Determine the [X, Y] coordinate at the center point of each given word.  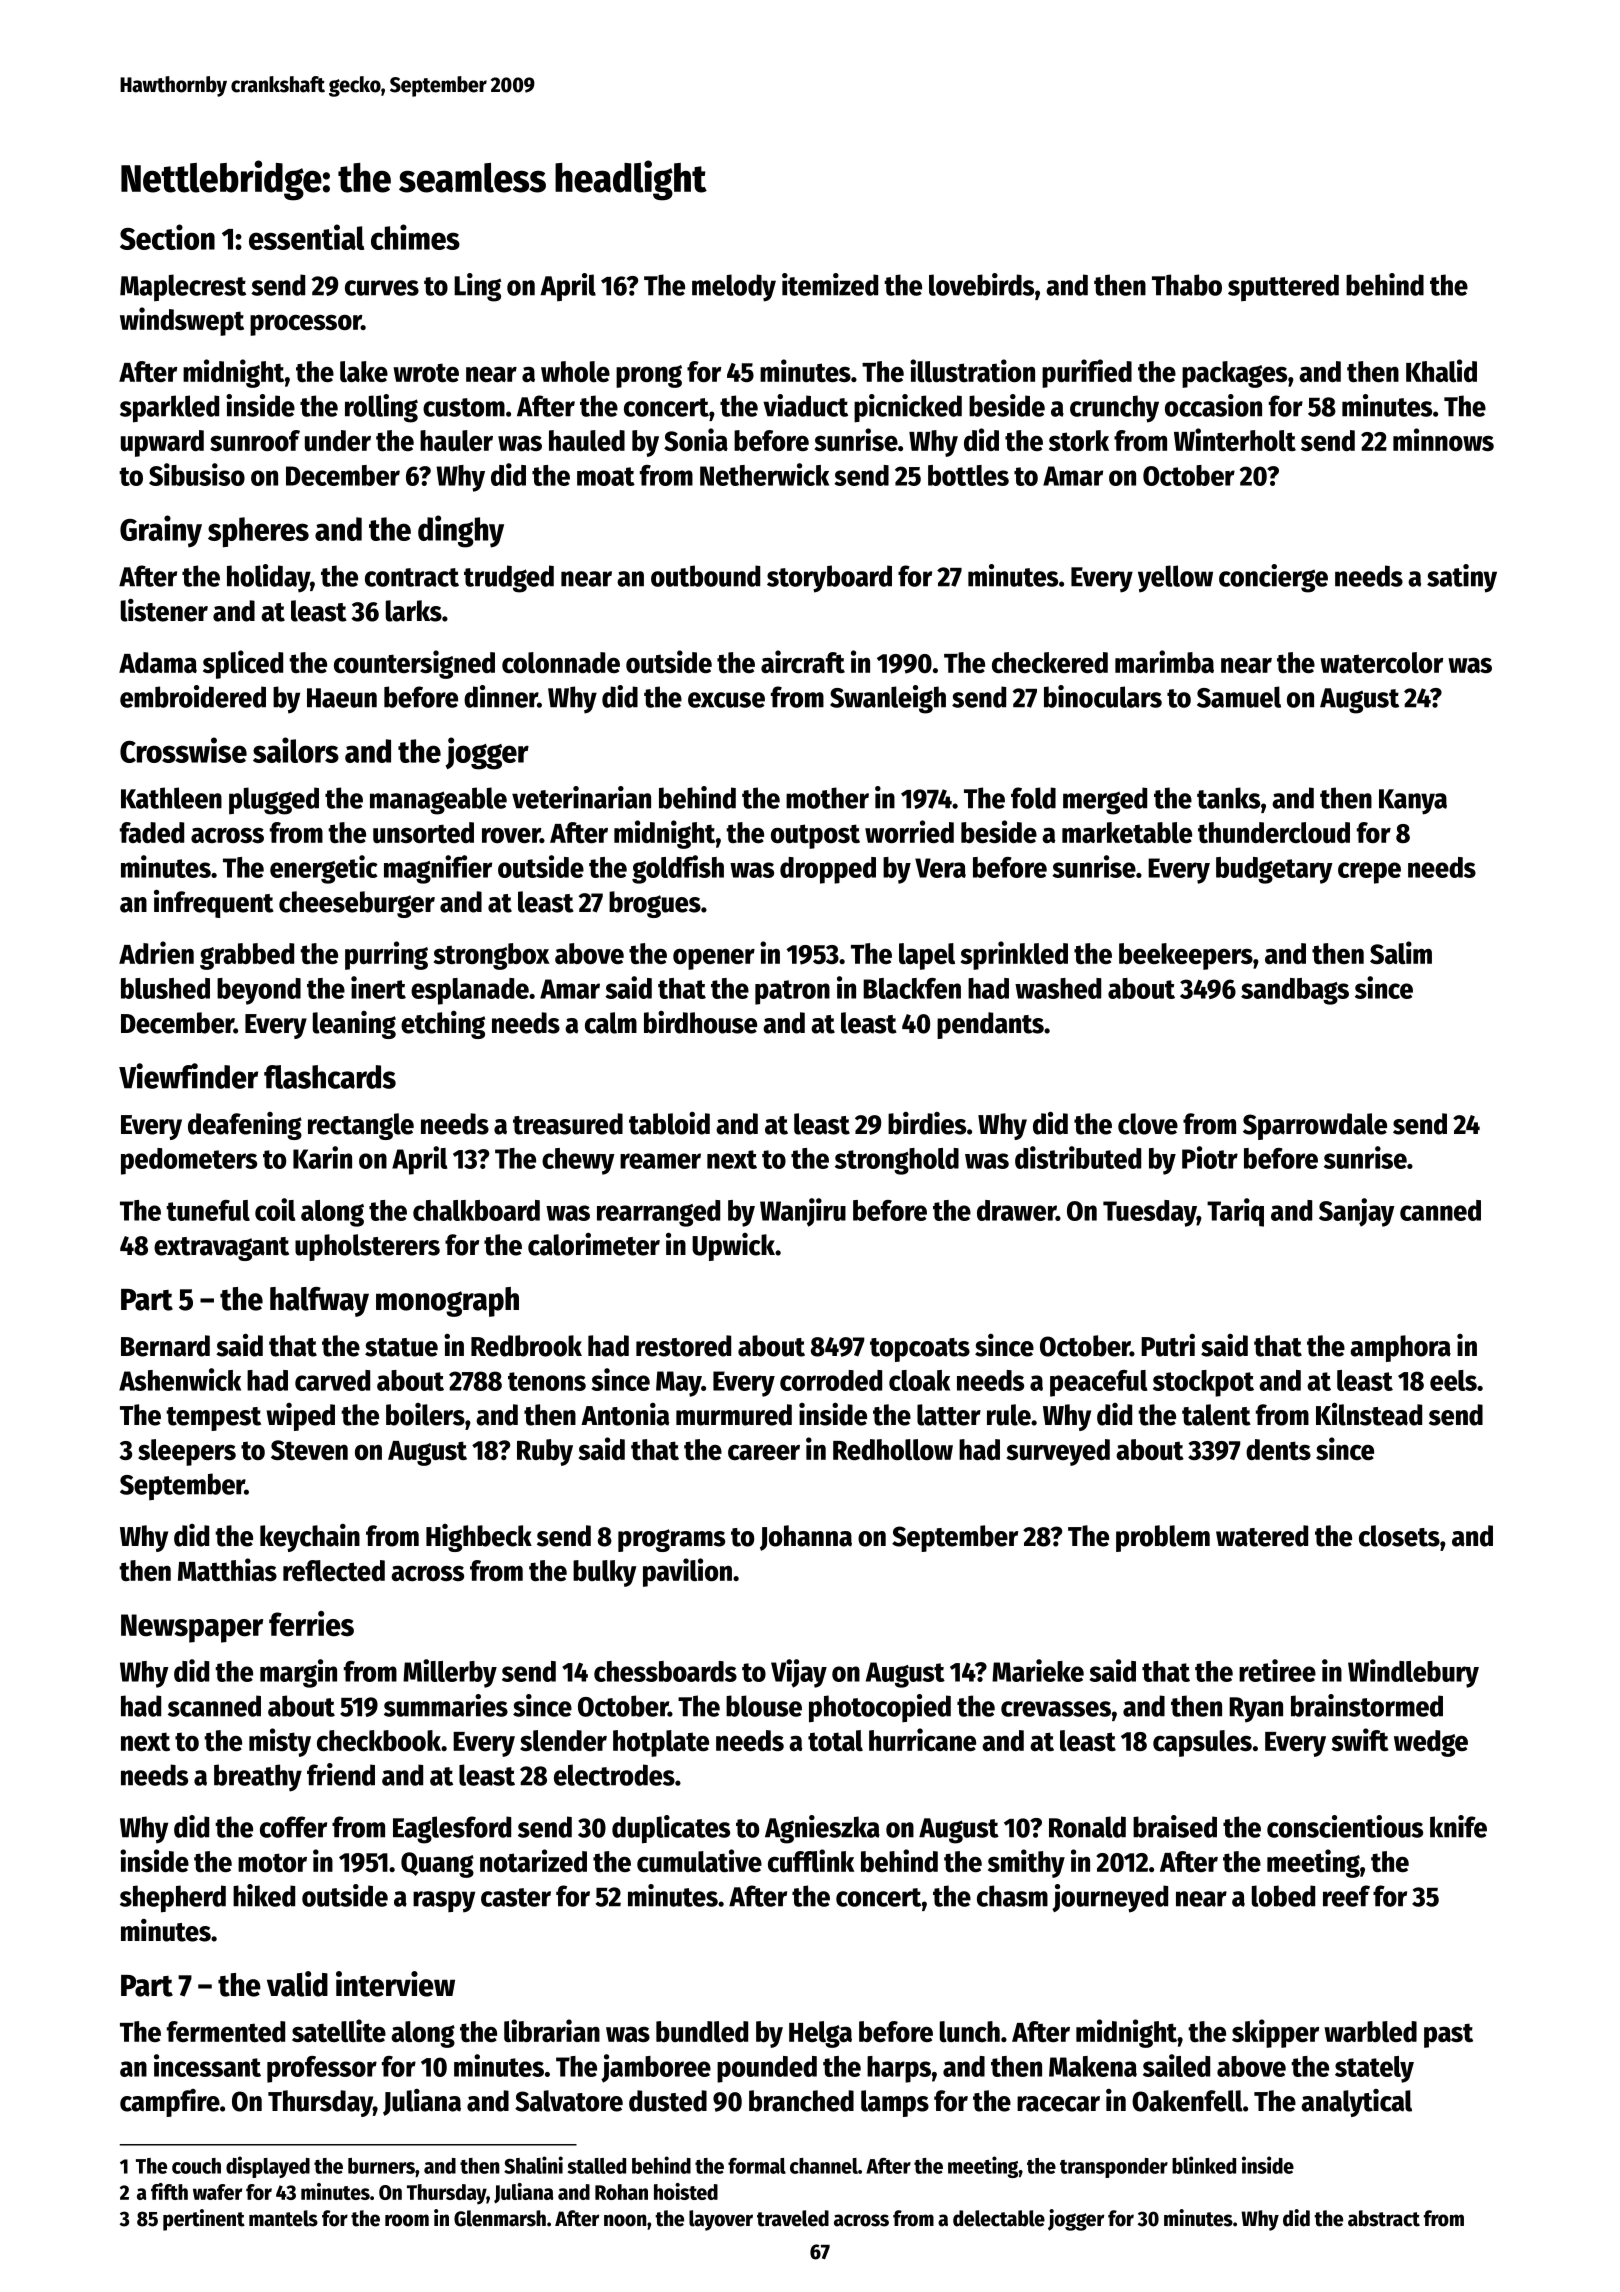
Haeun [342, 698]
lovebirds [981, 284]
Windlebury [1413, 1673]
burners [381, 2166]
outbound [705, 576]
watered [1262, 1536]
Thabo [1187, 285]
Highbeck [479, 1538]
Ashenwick [180, 1379]
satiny [1462, 578]
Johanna [806, 1538]
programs [671, 1540]
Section [167, 237]
